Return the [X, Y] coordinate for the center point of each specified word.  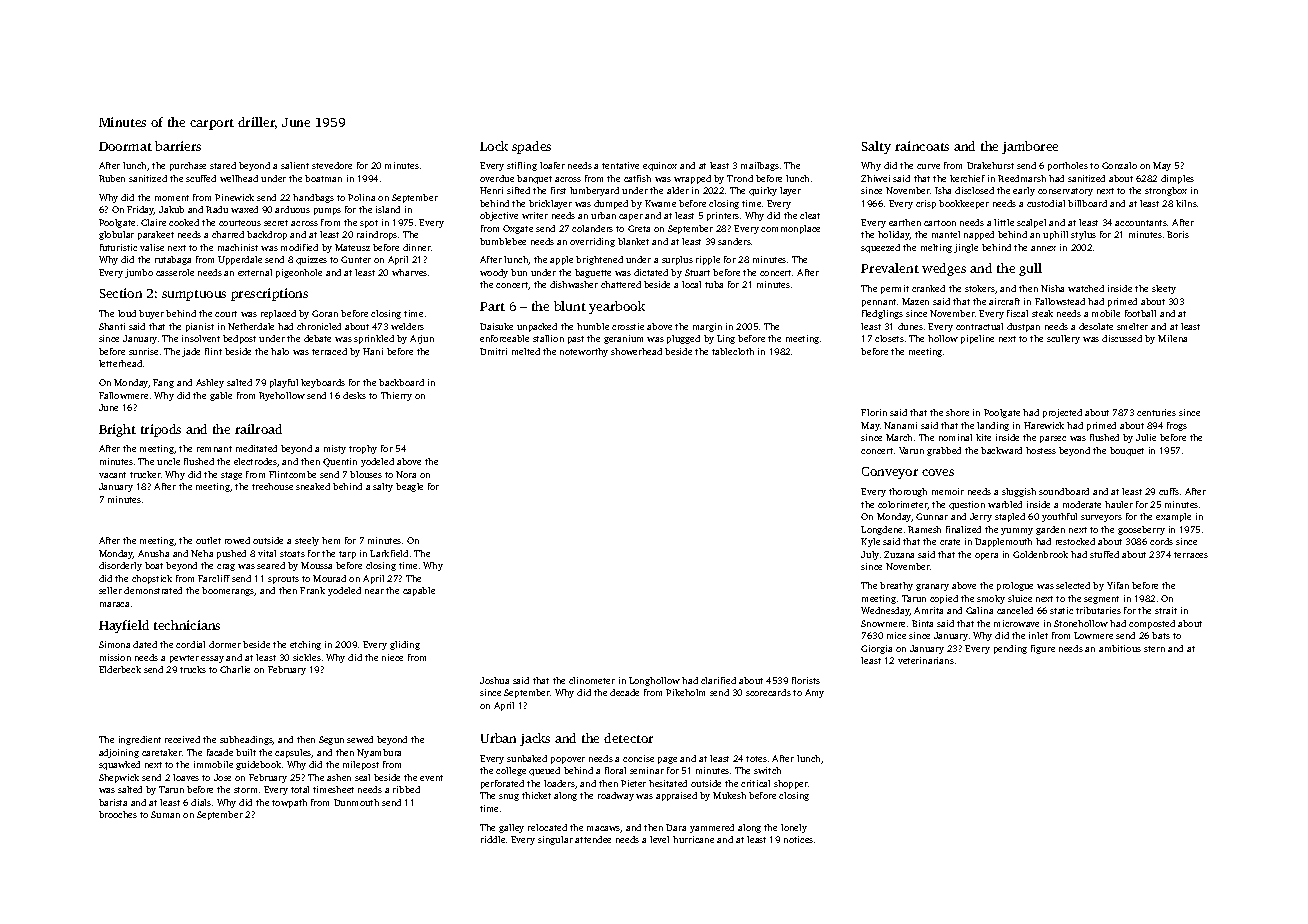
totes [756, 759]
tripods [161, 430]
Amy [814, 693]
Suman [165, 814]
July [870, 555]
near [374, 591]
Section [121, 293]
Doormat [125, 146]
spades [531, 147]
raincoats [922, 146]
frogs [1177, 426]
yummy [1017, 531]
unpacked [537, 327]
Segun [331, 740]
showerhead [636, 351]
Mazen [915, 301]
